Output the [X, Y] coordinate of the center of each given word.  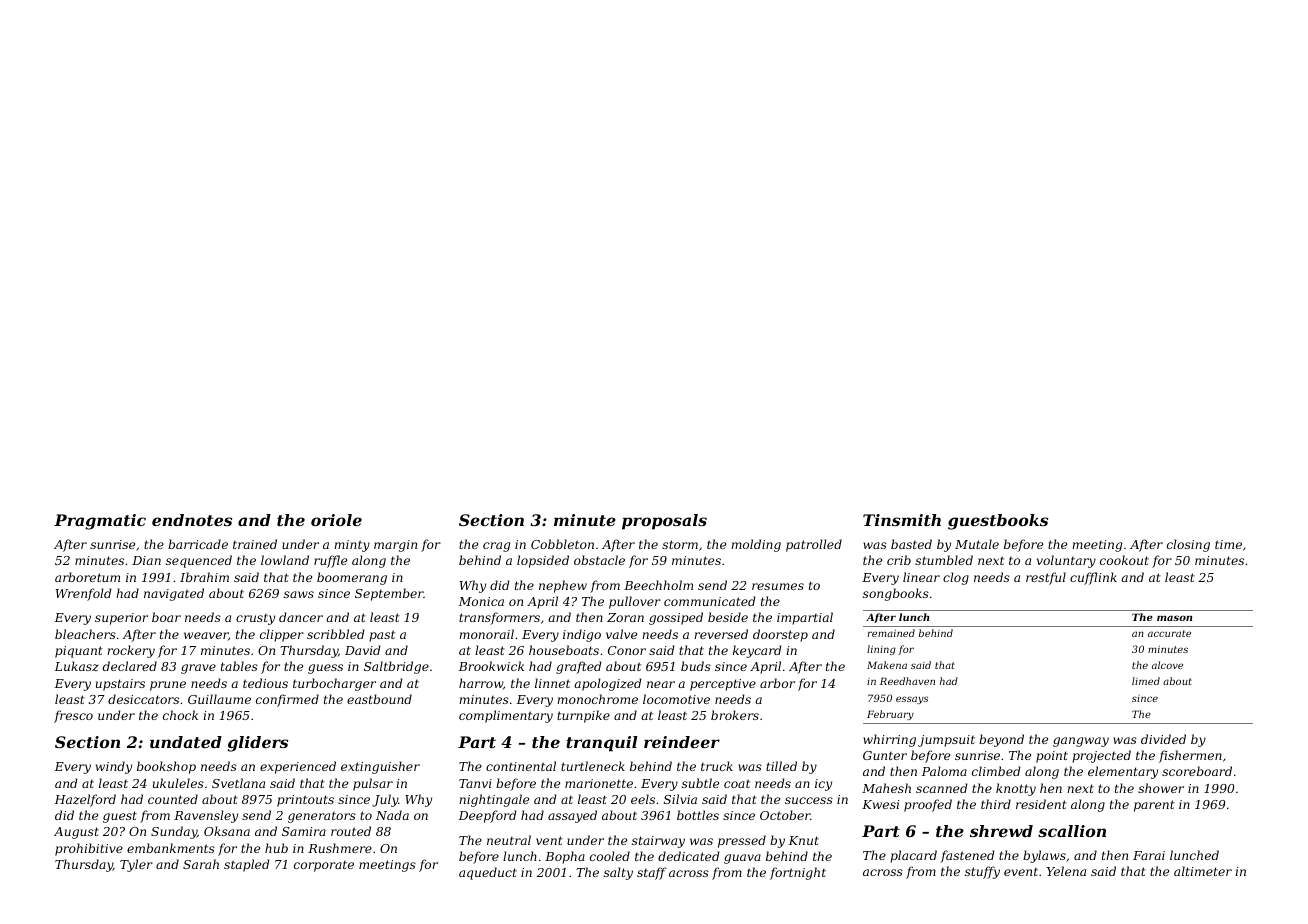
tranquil [602, 744]
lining [881, 650]
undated [186, 742]
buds [696, 666]
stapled [246, 865]
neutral [509, 840]
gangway [1081, 742]
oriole [336, 520]
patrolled [814, 545]
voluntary [1066, 561]
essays [912, 700]
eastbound [379, 699]
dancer [301, 617]
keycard [757, 651]
